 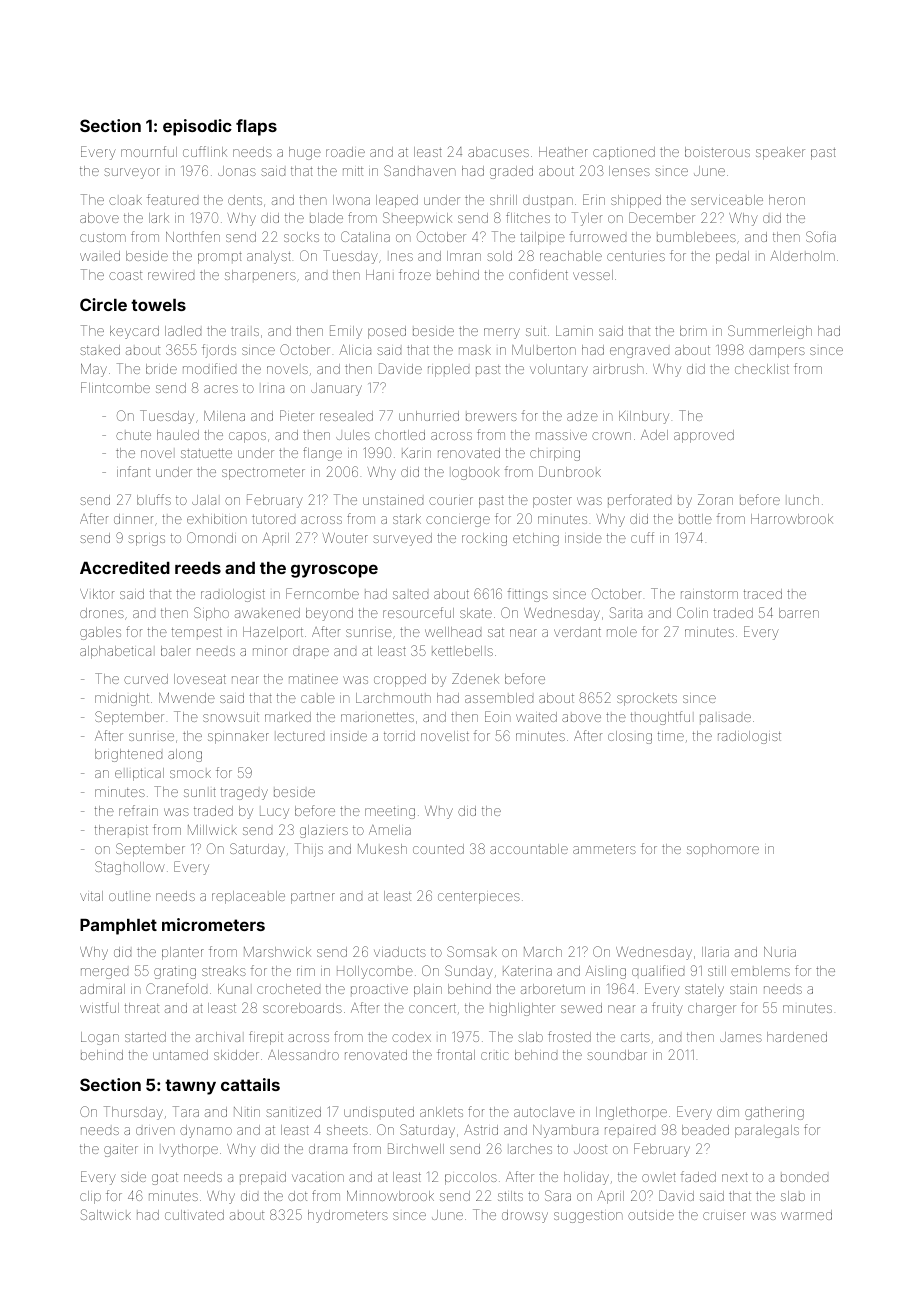 I want to click on counted, so click(x=438, y=849).
